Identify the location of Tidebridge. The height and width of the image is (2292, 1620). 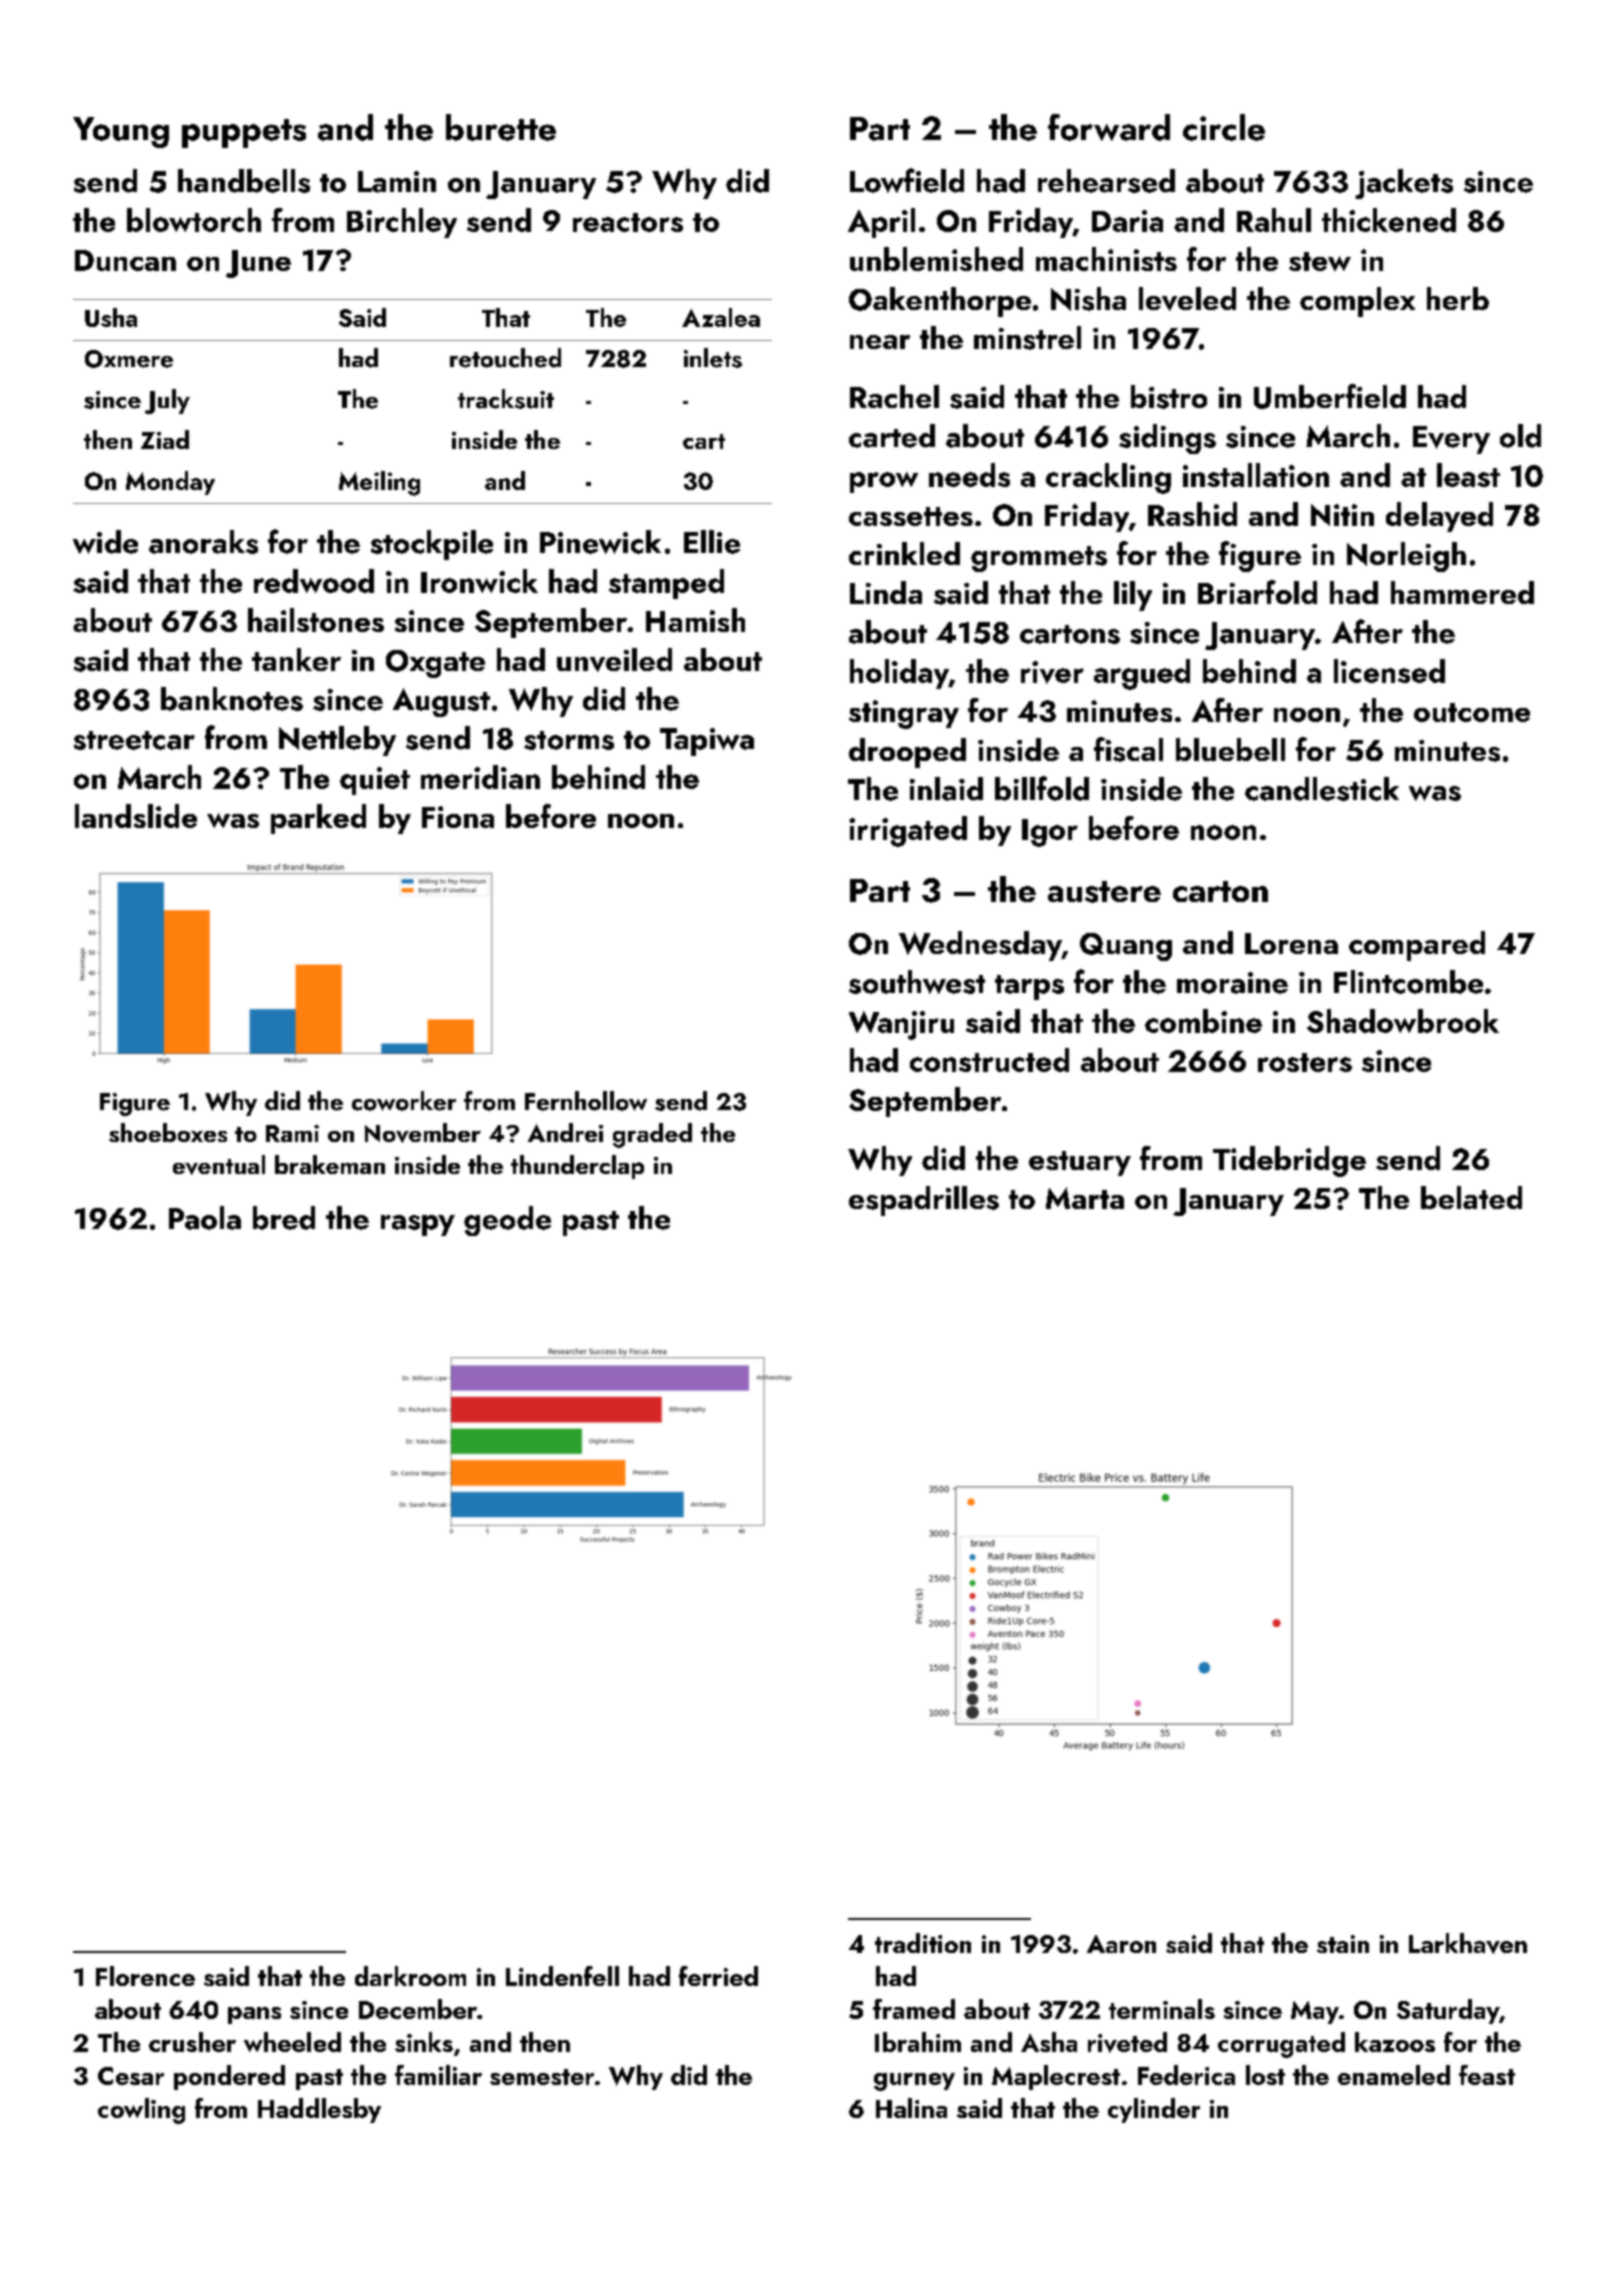
(1289, 1161).
